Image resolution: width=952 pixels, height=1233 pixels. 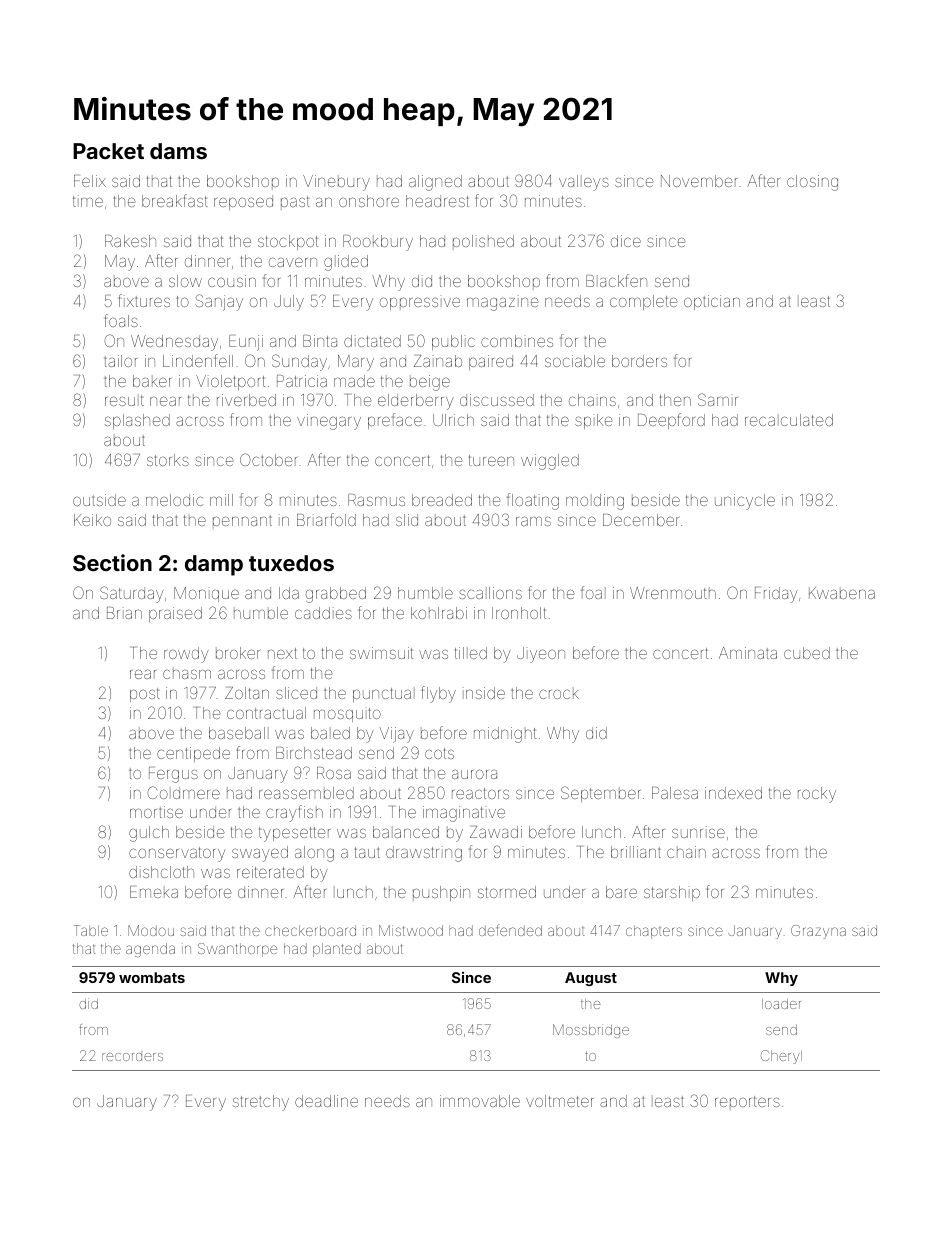 What do you see at coordinates (145, 695) in the screenshot?
I see `post` at bounding box center [145, 695].
